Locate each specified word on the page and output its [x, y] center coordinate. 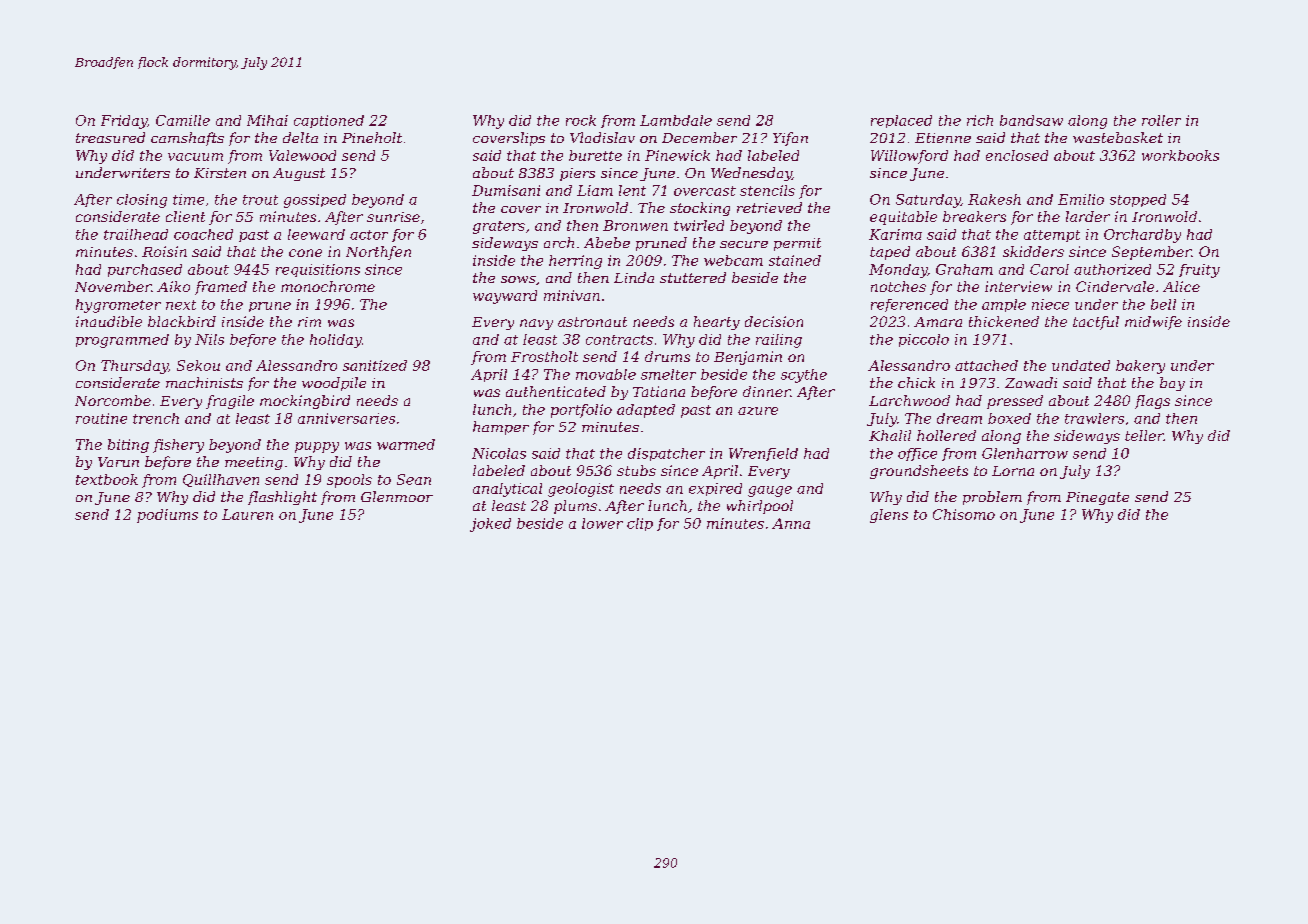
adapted [646, 411]
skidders [1033, 251]
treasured [110, 137]
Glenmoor [397, 496]
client [185, 216]
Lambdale [676, 120]
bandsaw [1031, 120]
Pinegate [1097, 498]
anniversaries [346, 418]
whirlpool [760, 507]
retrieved [769, 207]
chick [916, 382]
